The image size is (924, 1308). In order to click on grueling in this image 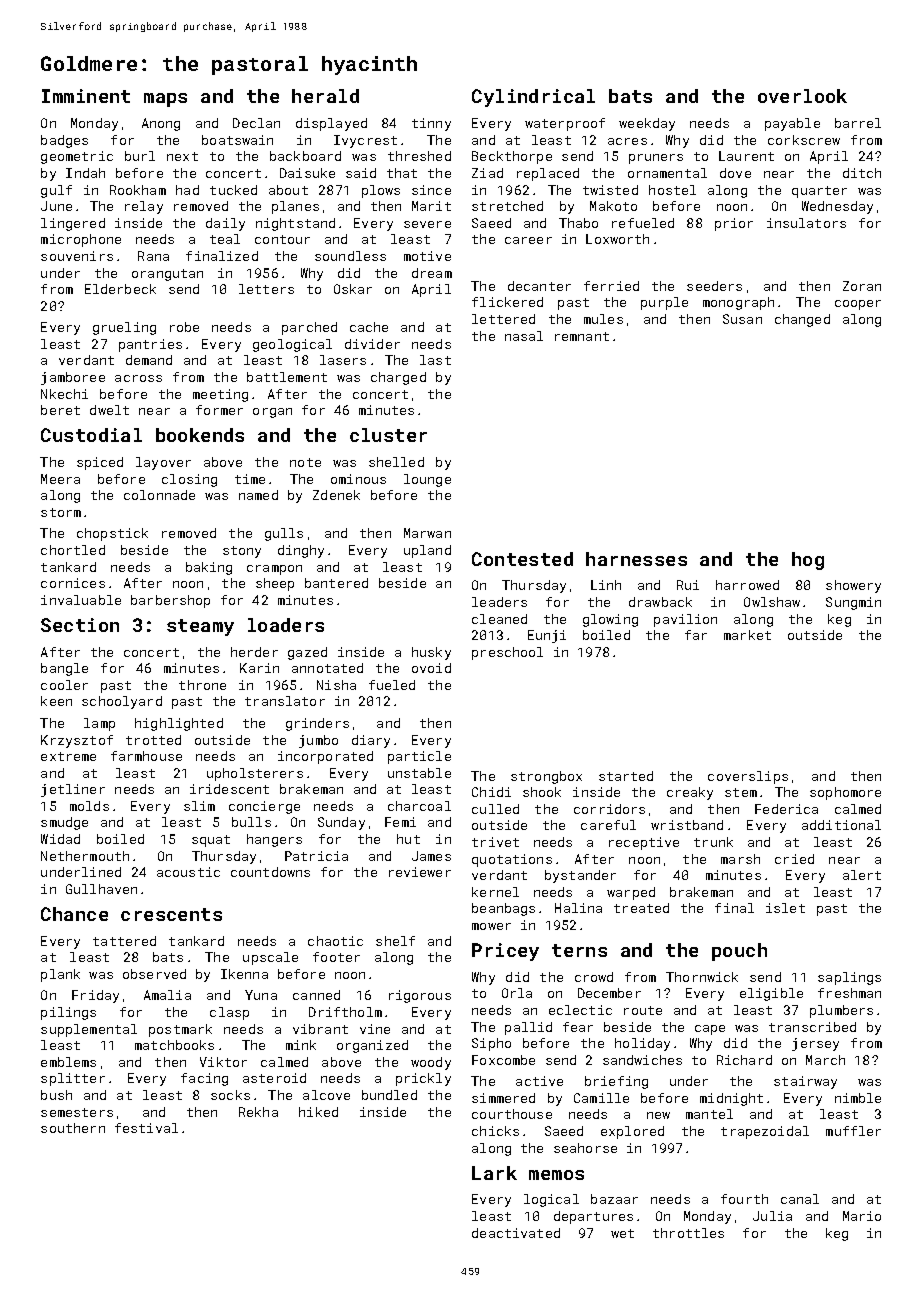, I will do `click(124, 328)`.
